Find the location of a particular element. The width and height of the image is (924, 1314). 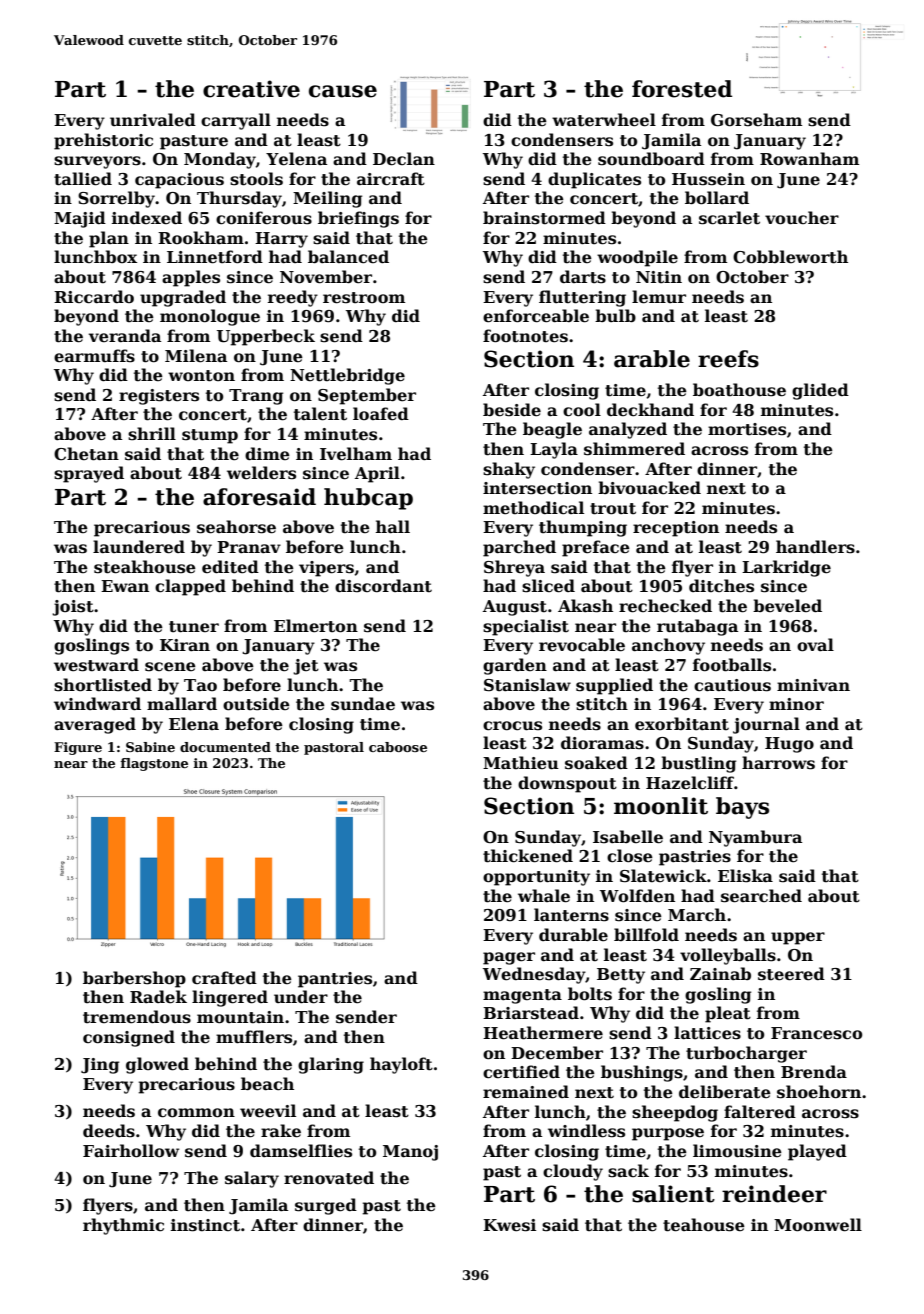

Manoj is located at coordinates (410, 1153).
